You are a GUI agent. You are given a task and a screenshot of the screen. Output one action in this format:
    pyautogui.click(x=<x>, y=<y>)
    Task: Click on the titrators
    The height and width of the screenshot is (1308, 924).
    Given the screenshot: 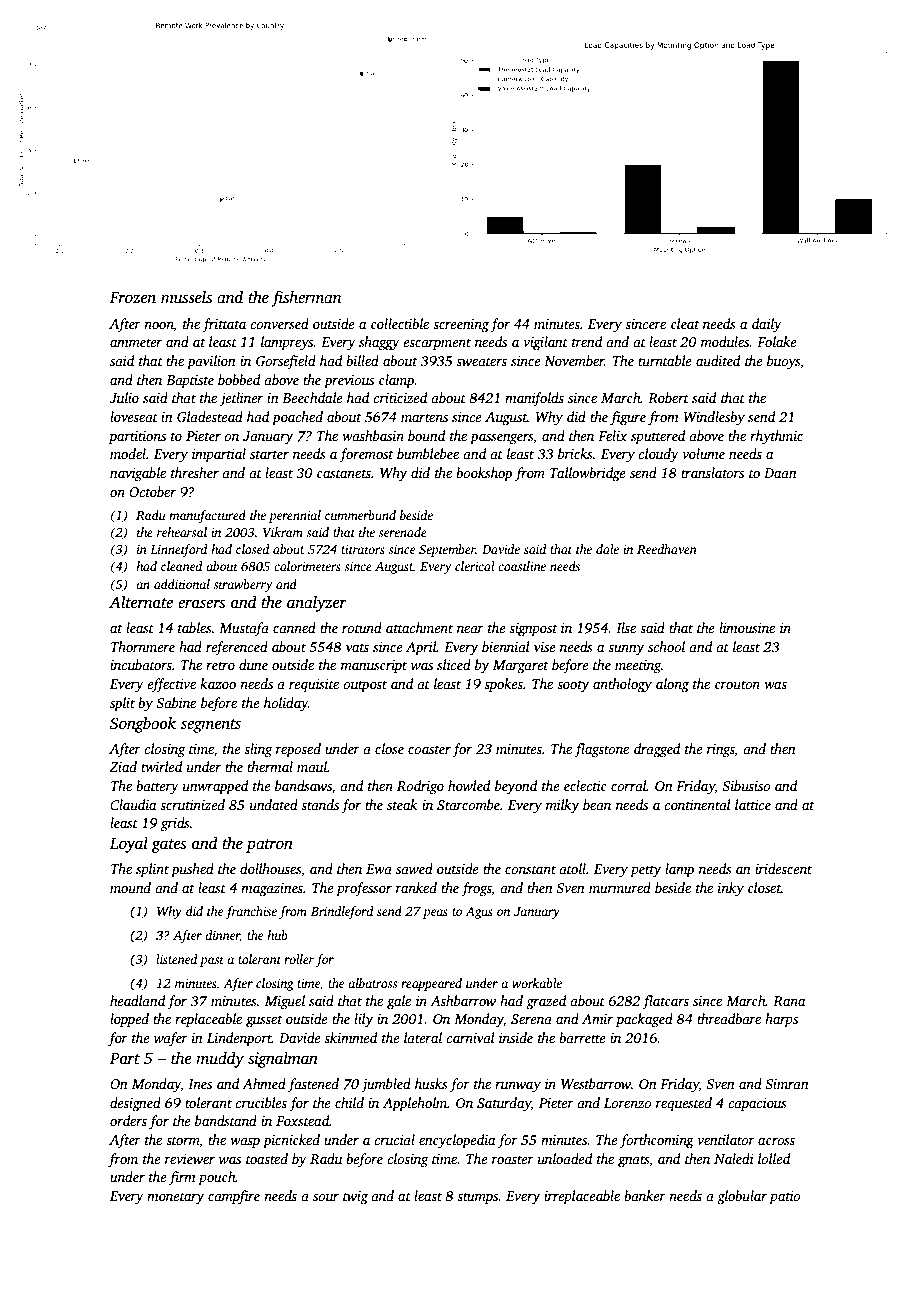 What is the action you would take?
    pyautogui.click(x=363, y=549)
